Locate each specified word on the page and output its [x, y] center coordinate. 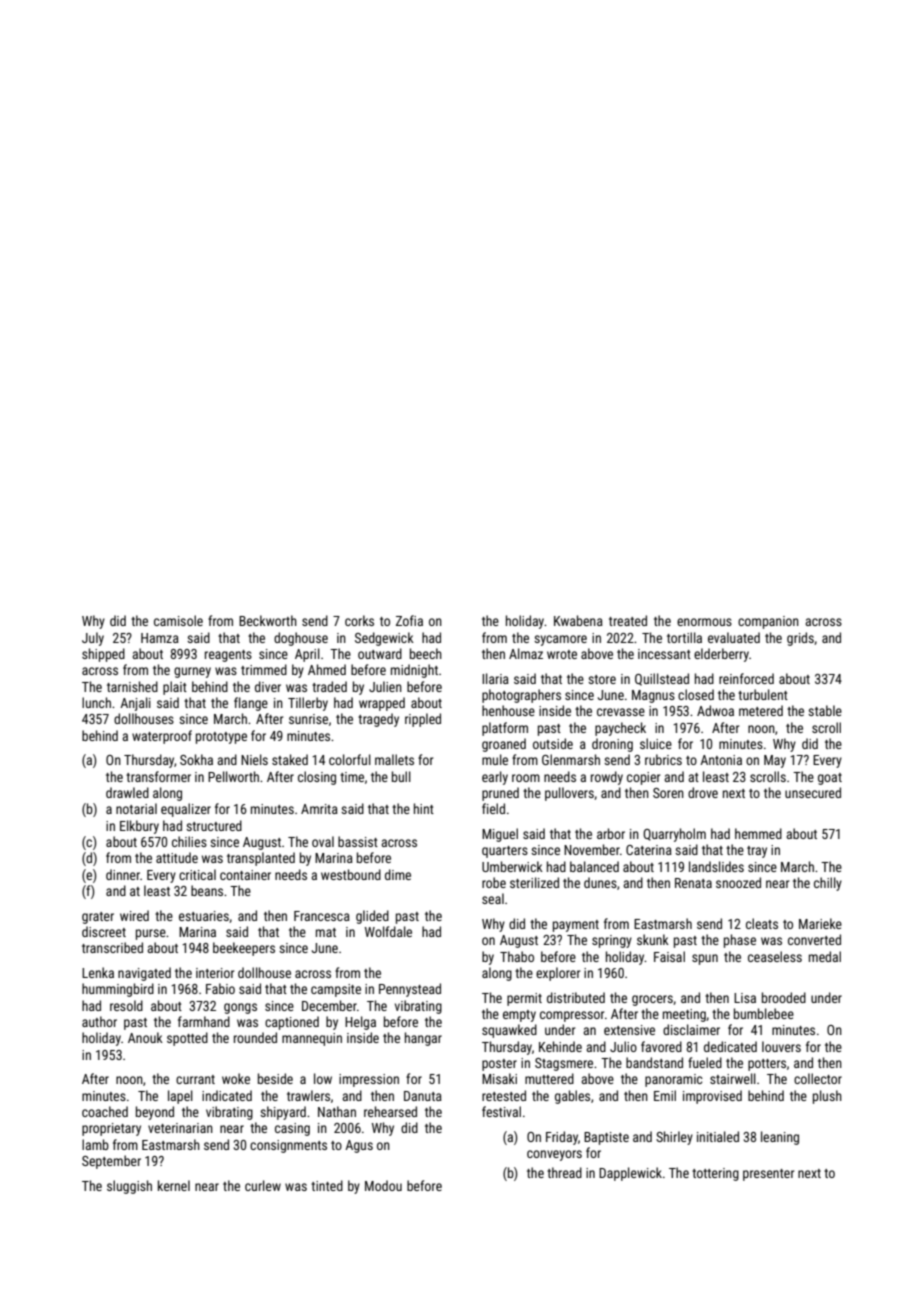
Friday [562, 1138]
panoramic [674, 1080]
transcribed [112, 947]
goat [830, 779]
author [99, 1021]
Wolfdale [388, 931]
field [493, 808]
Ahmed [327, 669]
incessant [664, 654]
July [93, 639]
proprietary [111, 1129]
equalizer [186, 810]
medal [825, 956]
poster [499, 1065]
